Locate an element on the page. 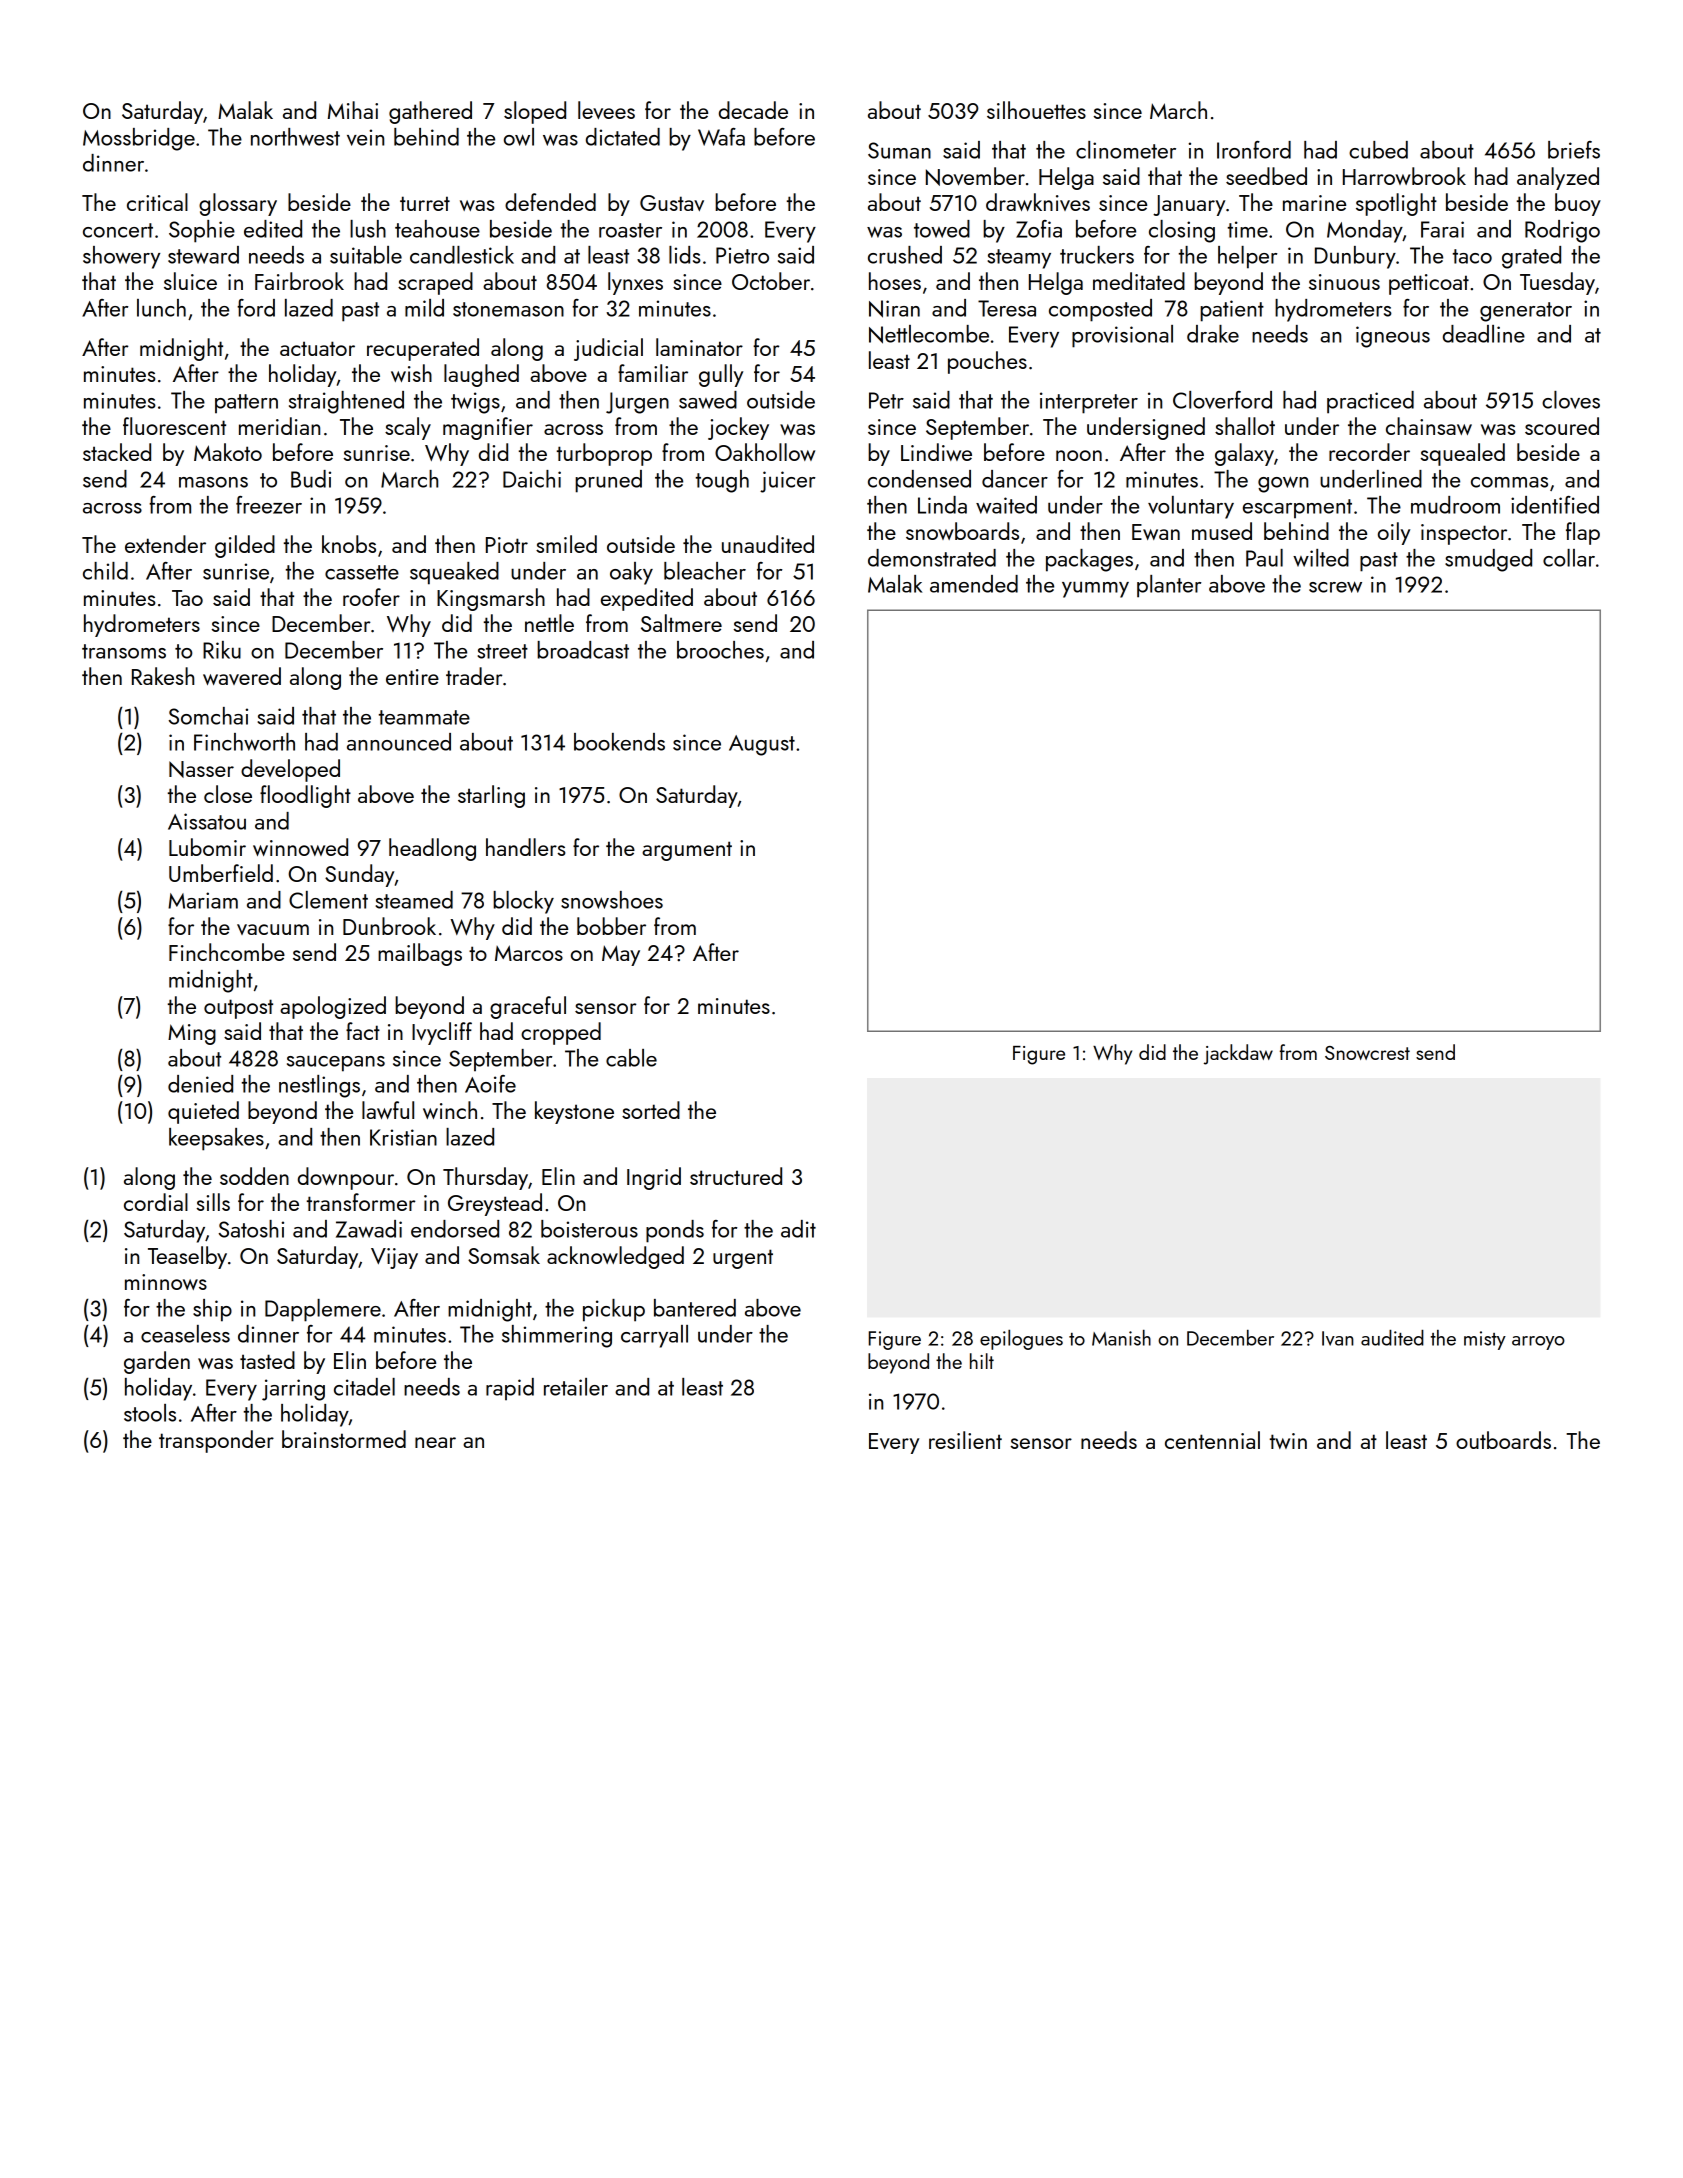  near is located at coordinates (435, 1442).
